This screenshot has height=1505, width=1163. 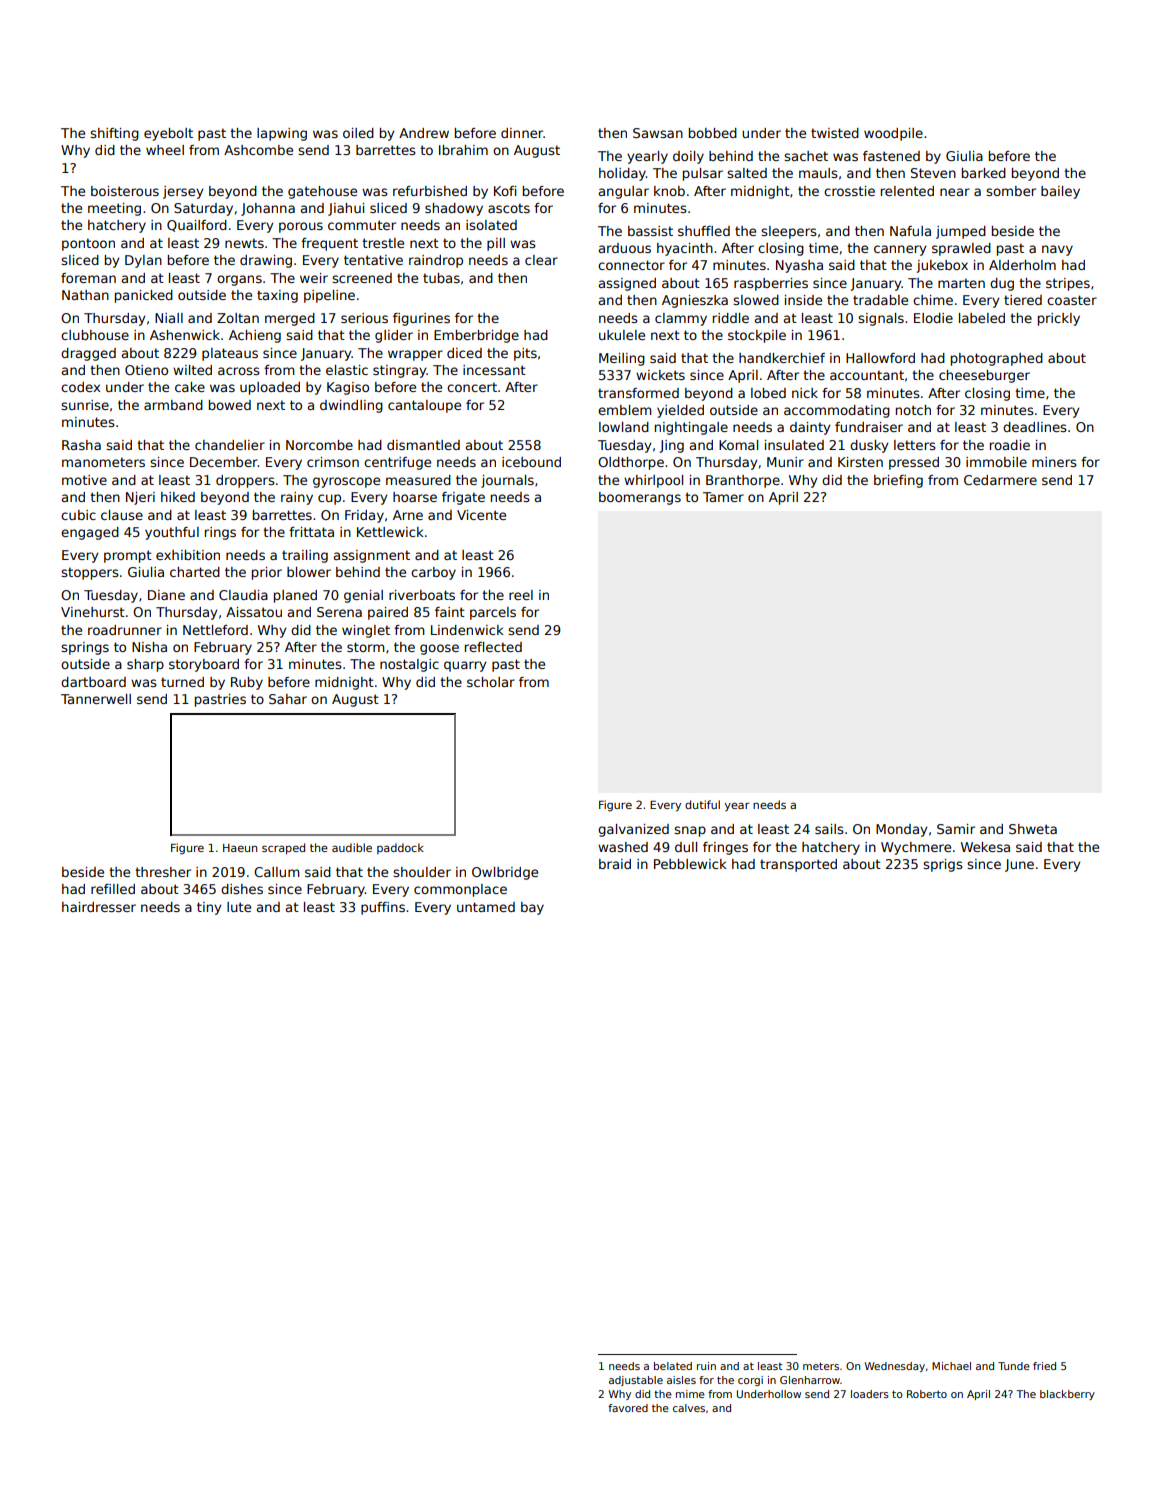 I want to click on lapwing, so click(x=282, y=134).
